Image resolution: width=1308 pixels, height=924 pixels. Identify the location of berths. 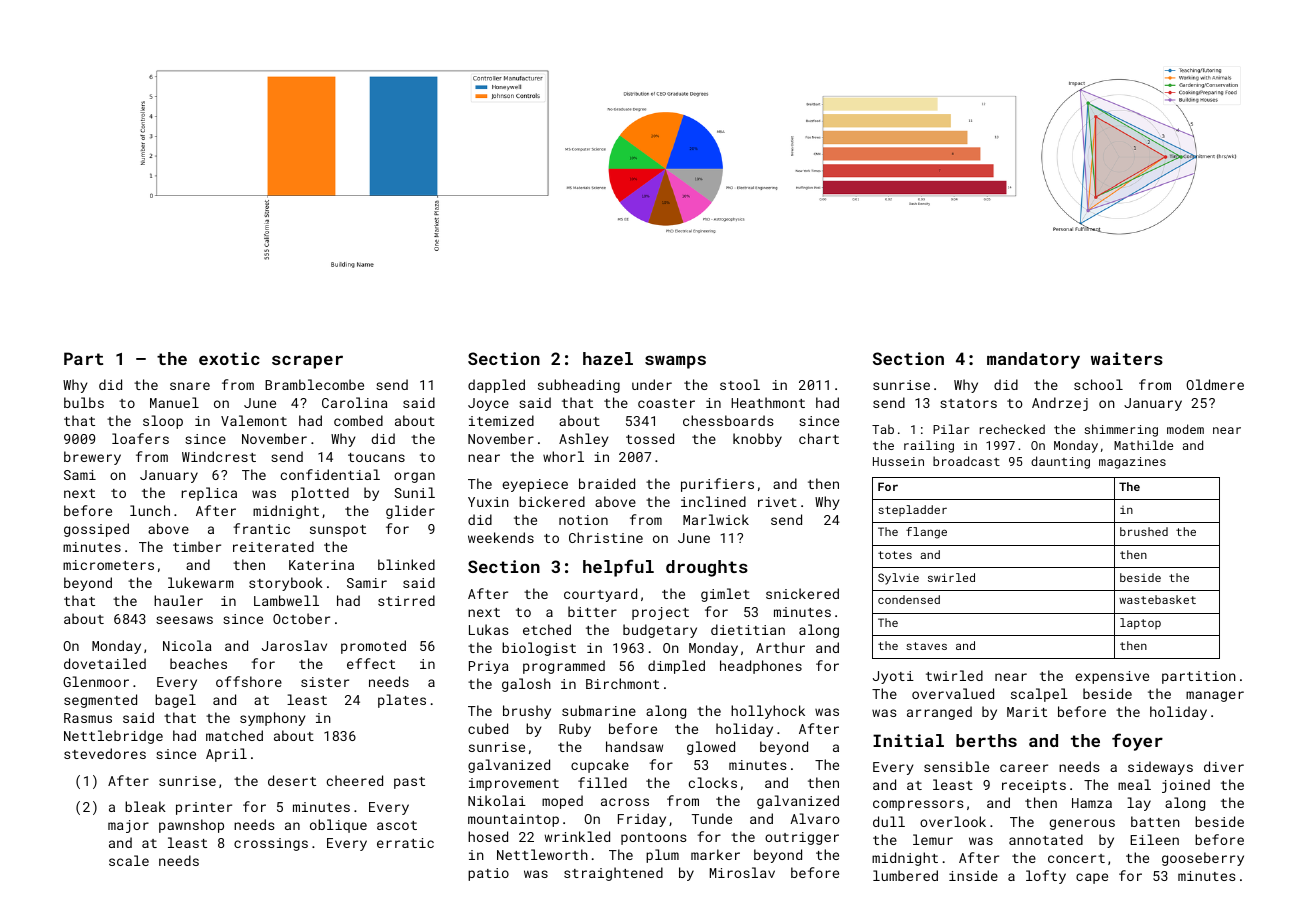
(986, 740).
